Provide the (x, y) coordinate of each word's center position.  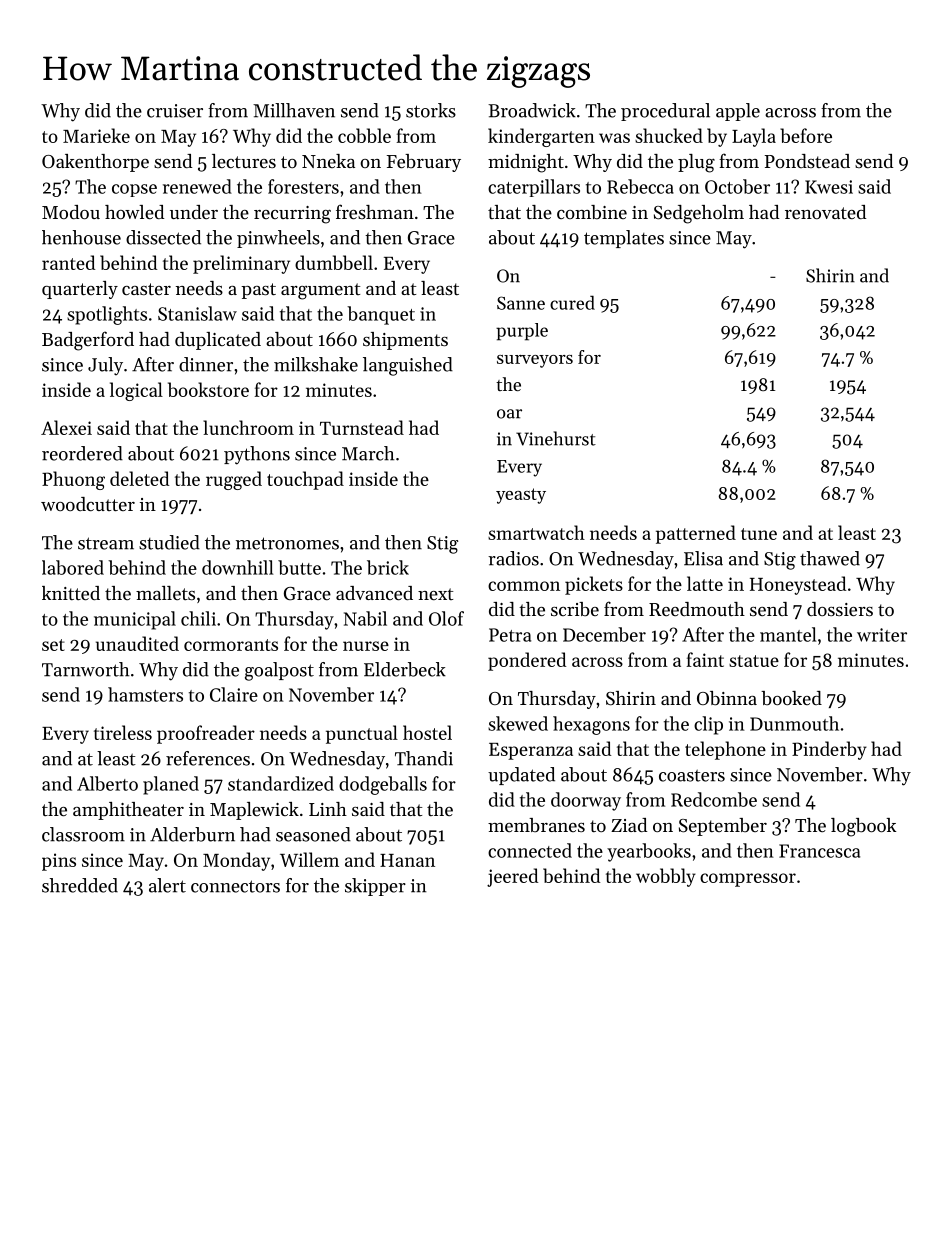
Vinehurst (556, 438)
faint (705, 659)
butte (299, 567)
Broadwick (532, 110)
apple (738, 112)
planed (171, 785)
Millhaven (294, 110)
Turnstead (362, 427)
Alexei (66, 427)
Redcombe (714, 799)
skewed (518, 723)
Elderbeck (405, 669)
